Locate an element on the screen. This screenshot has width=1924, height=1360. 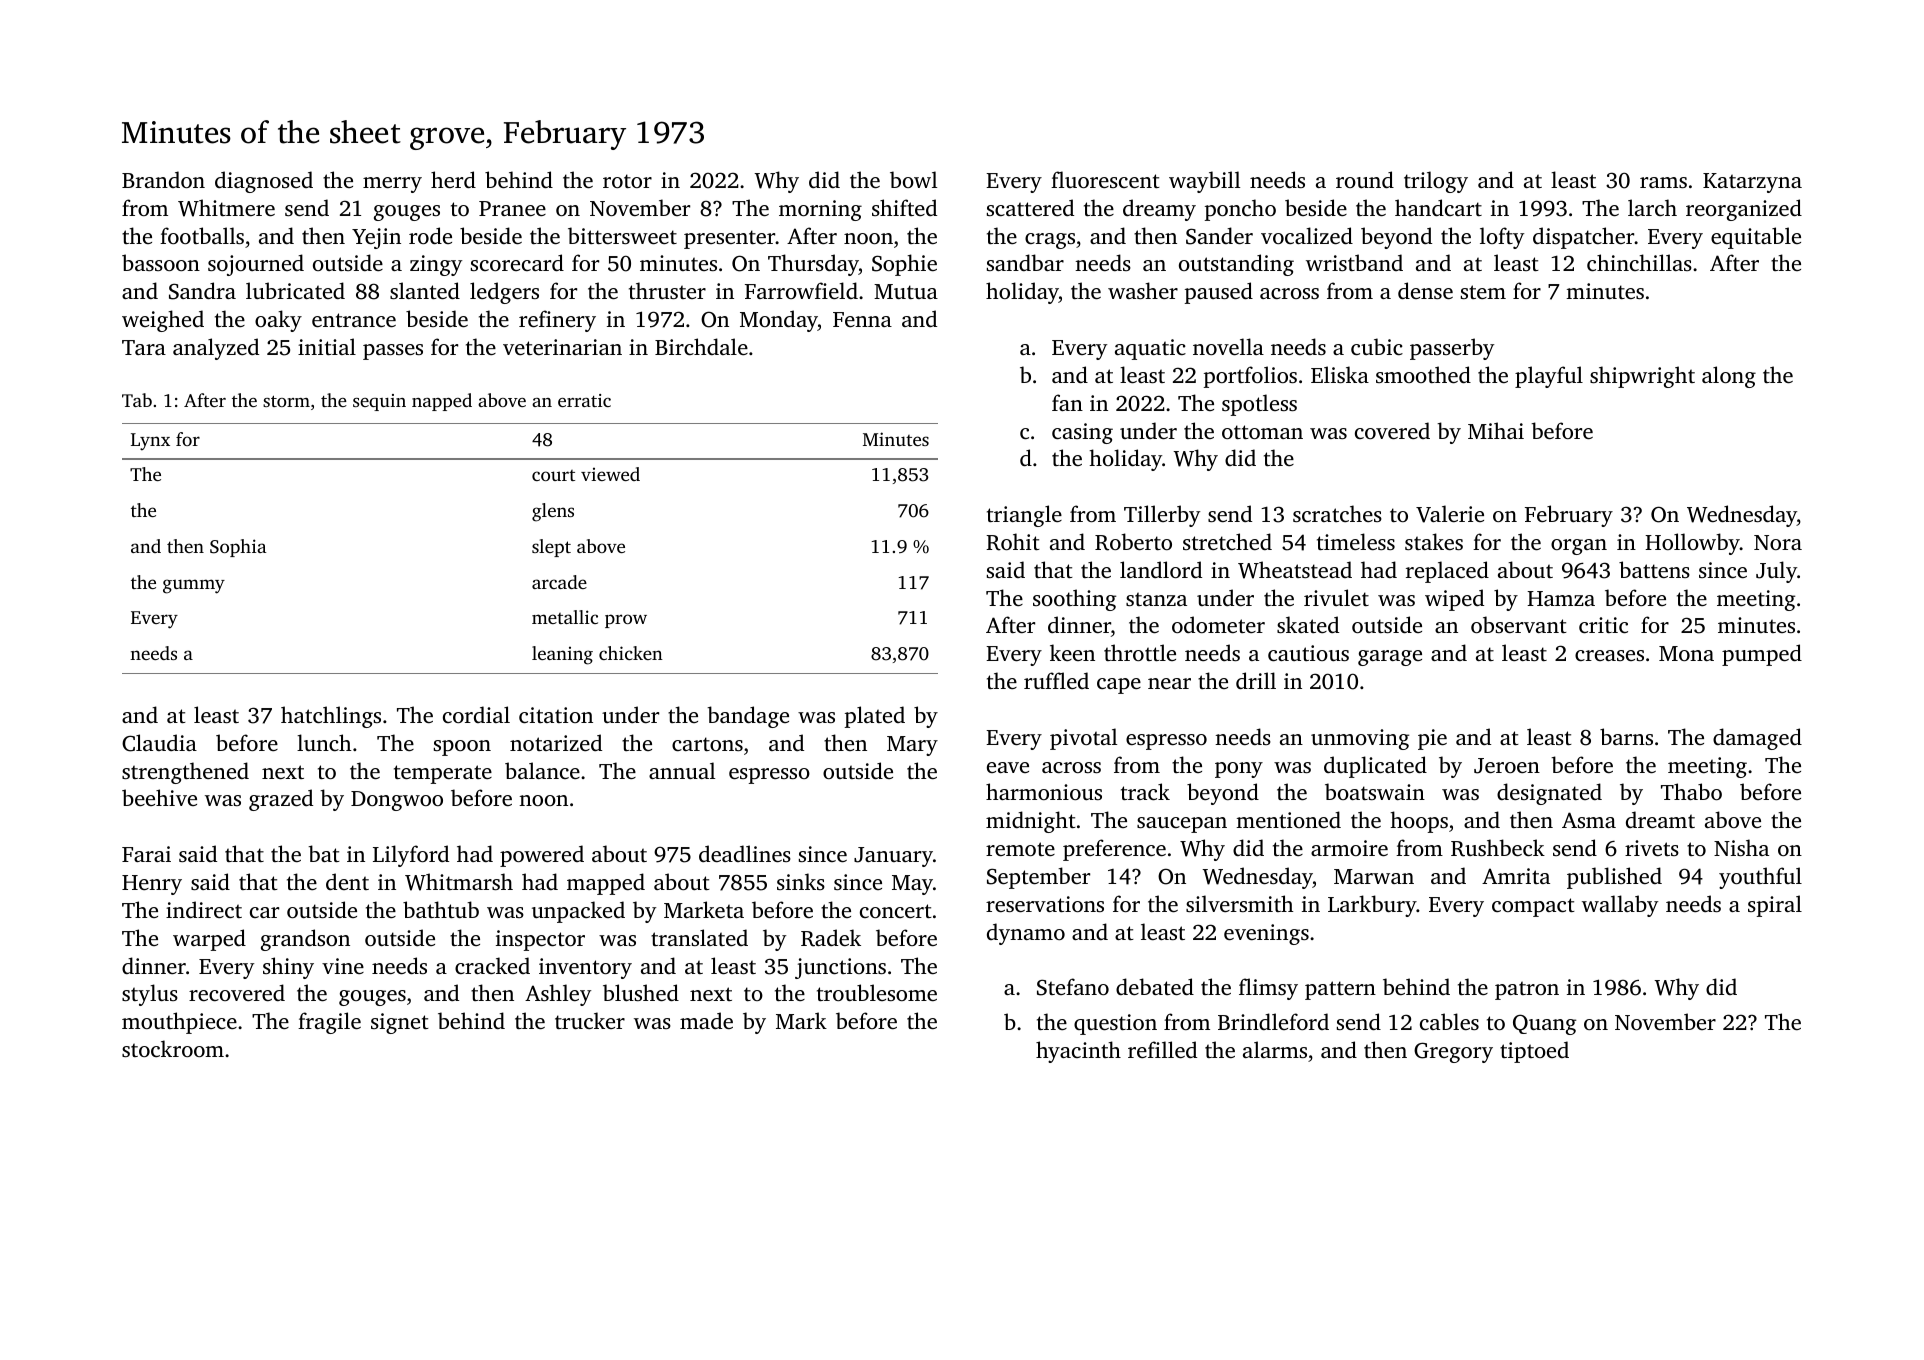
along is located at coordinates (1729, 377).
